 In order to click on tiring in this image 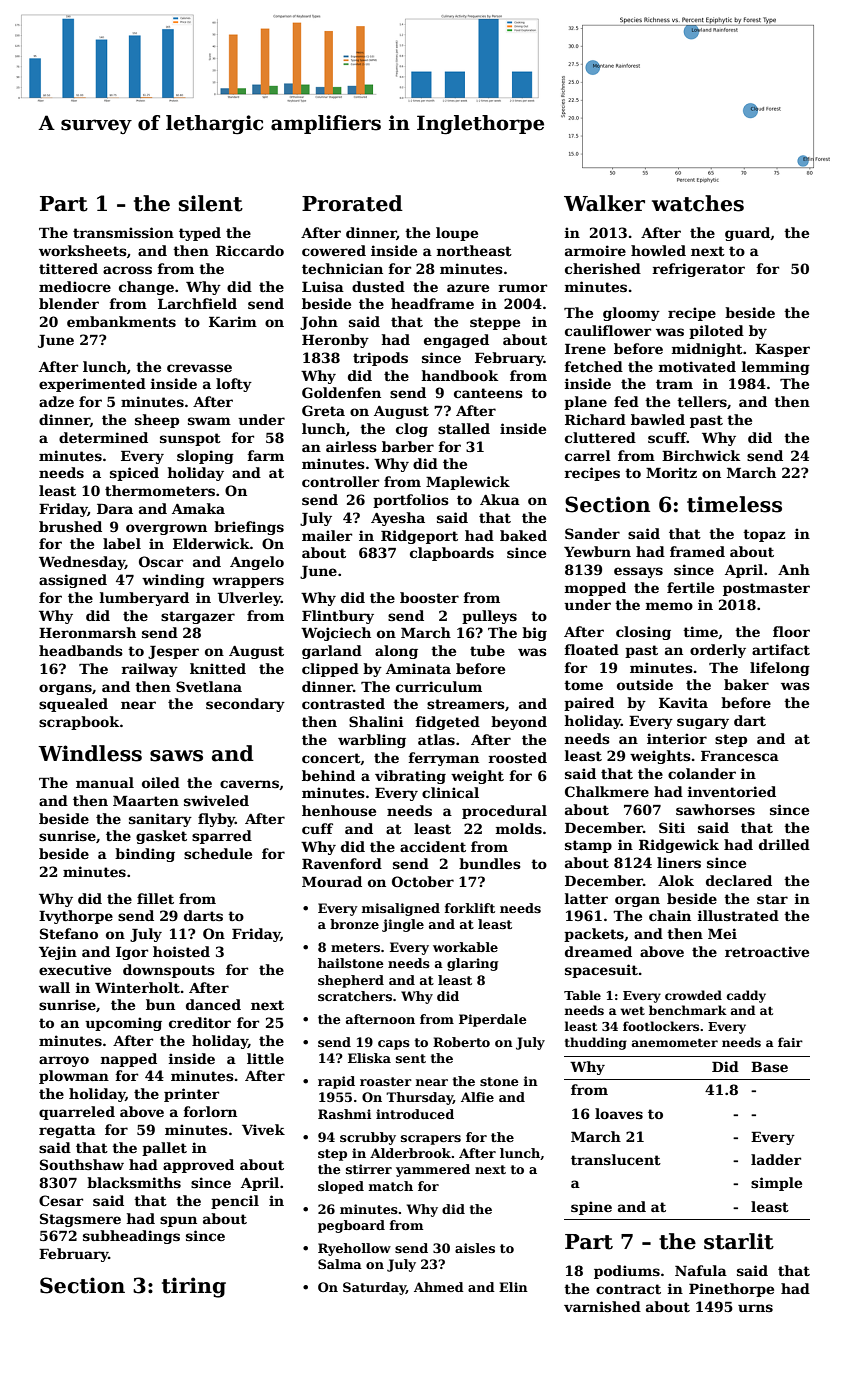, I will do `click(194, 1287)`.
